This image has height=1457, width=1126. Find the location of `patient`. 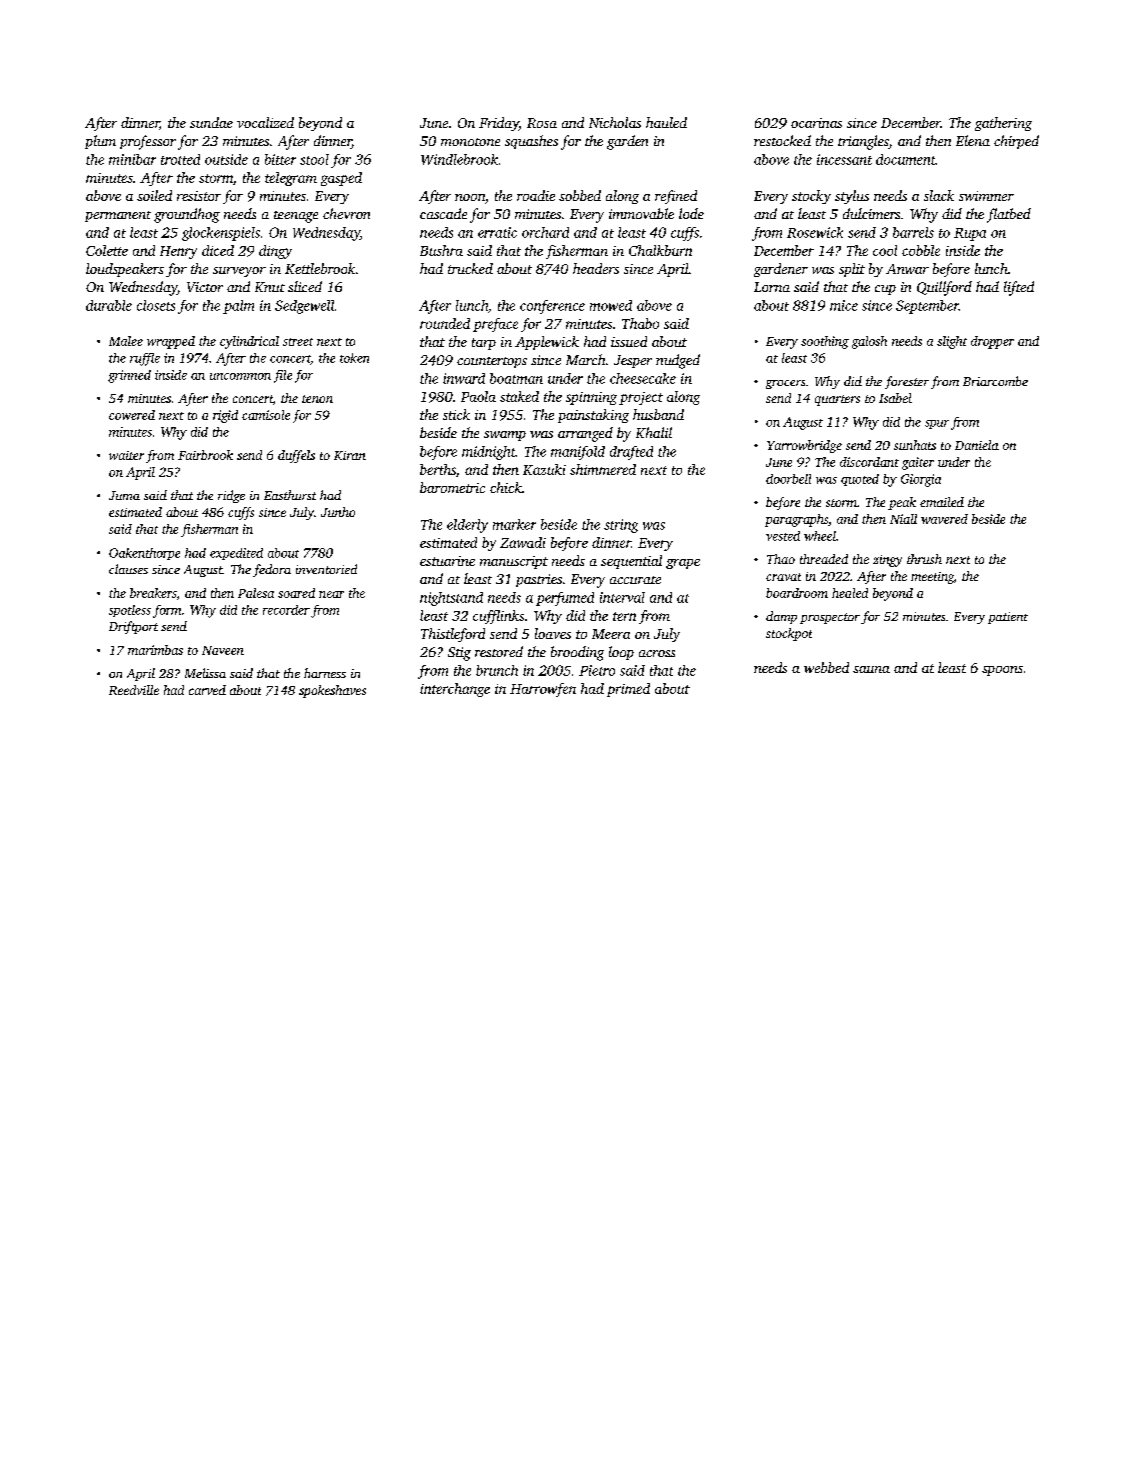

patient is located at coordinates (1008, 618).
